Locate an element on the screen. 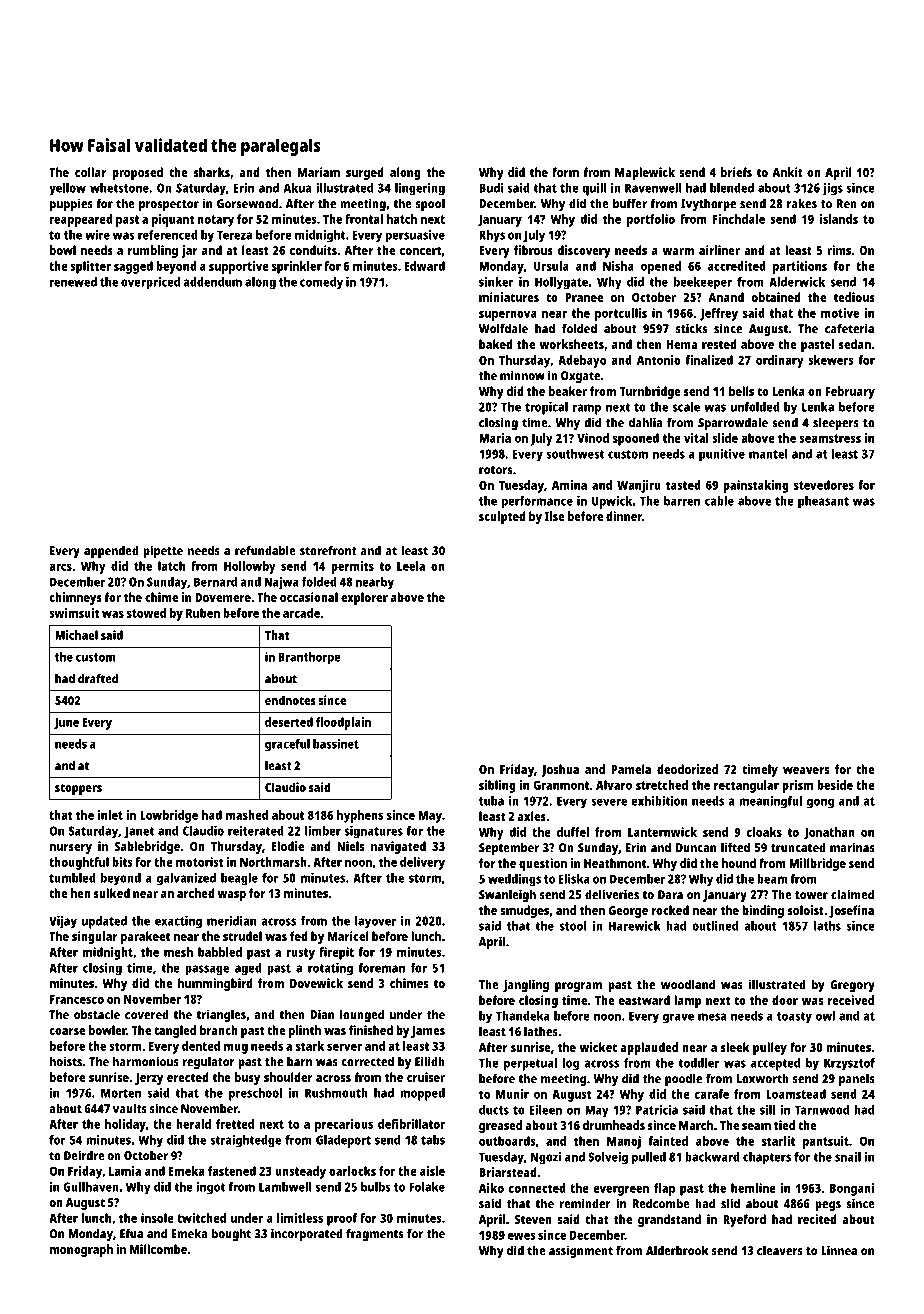 The height and width of the screenshot is (1314, 924). islands is located at coordinates (839, 219).
